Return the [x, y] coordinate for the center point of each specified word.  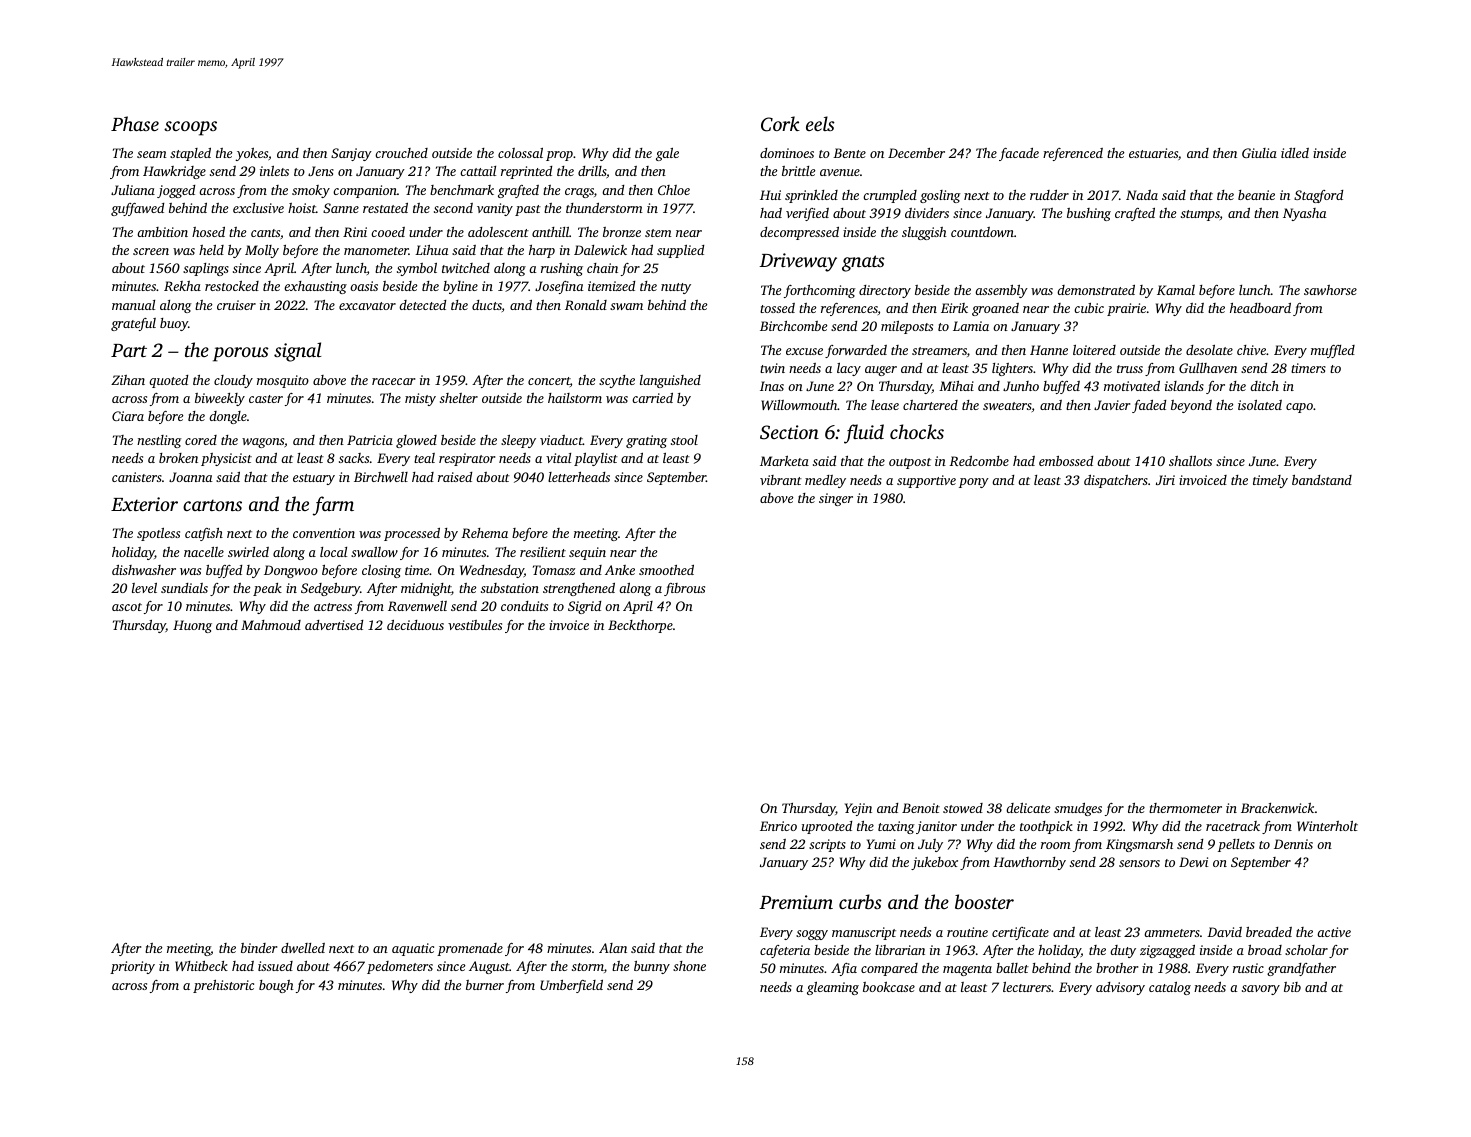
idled [1295, 153]
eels [820, 123]
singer [836, 499]
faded [1149, 406]
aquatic [413, 949]
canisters [137, 477]
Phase [135, 123]
